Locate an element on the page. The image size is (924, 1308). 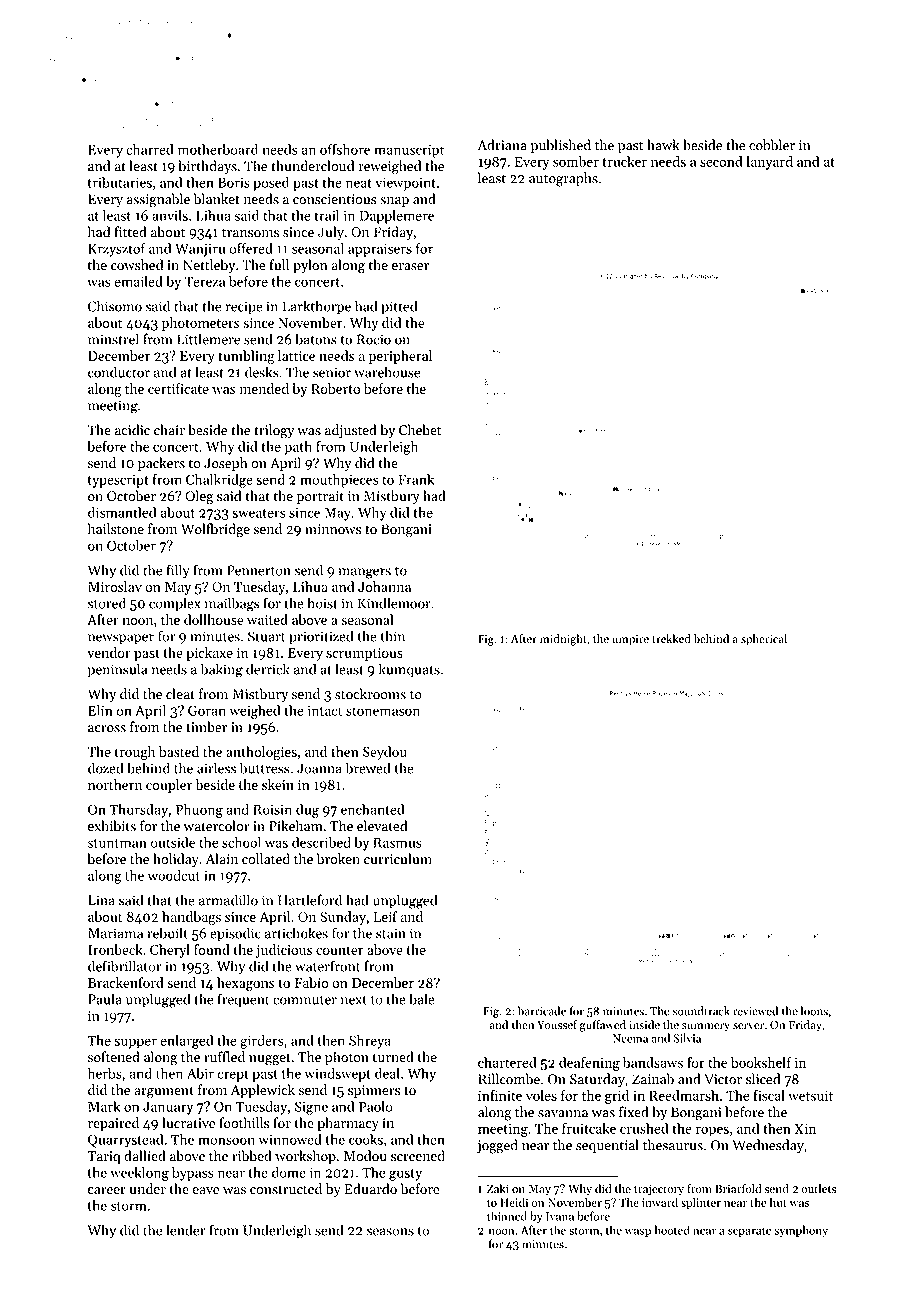
hawk is located at coordinates (663, 145).
